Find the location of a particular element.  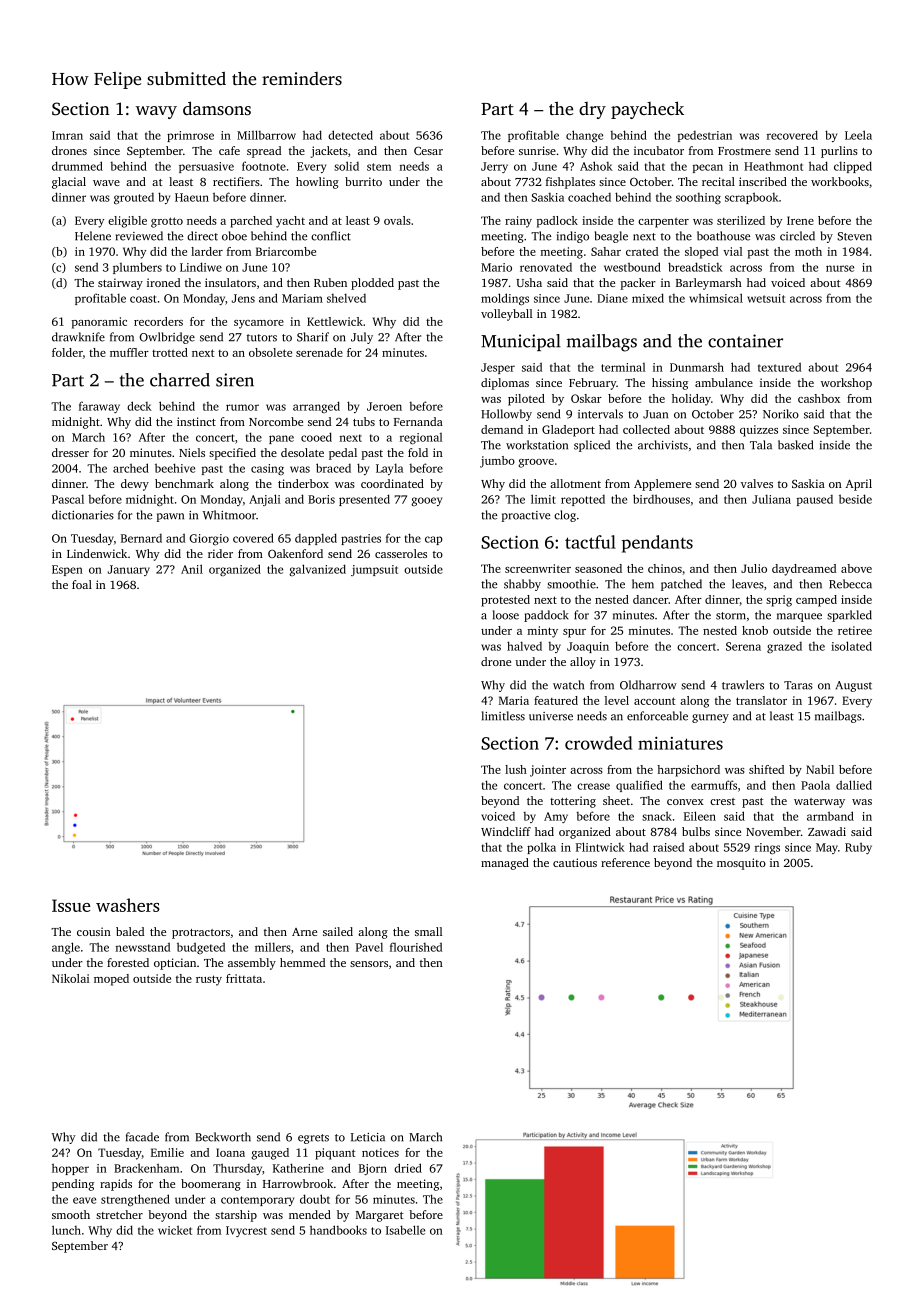

cashbox is located at coordinates (819, 398).
